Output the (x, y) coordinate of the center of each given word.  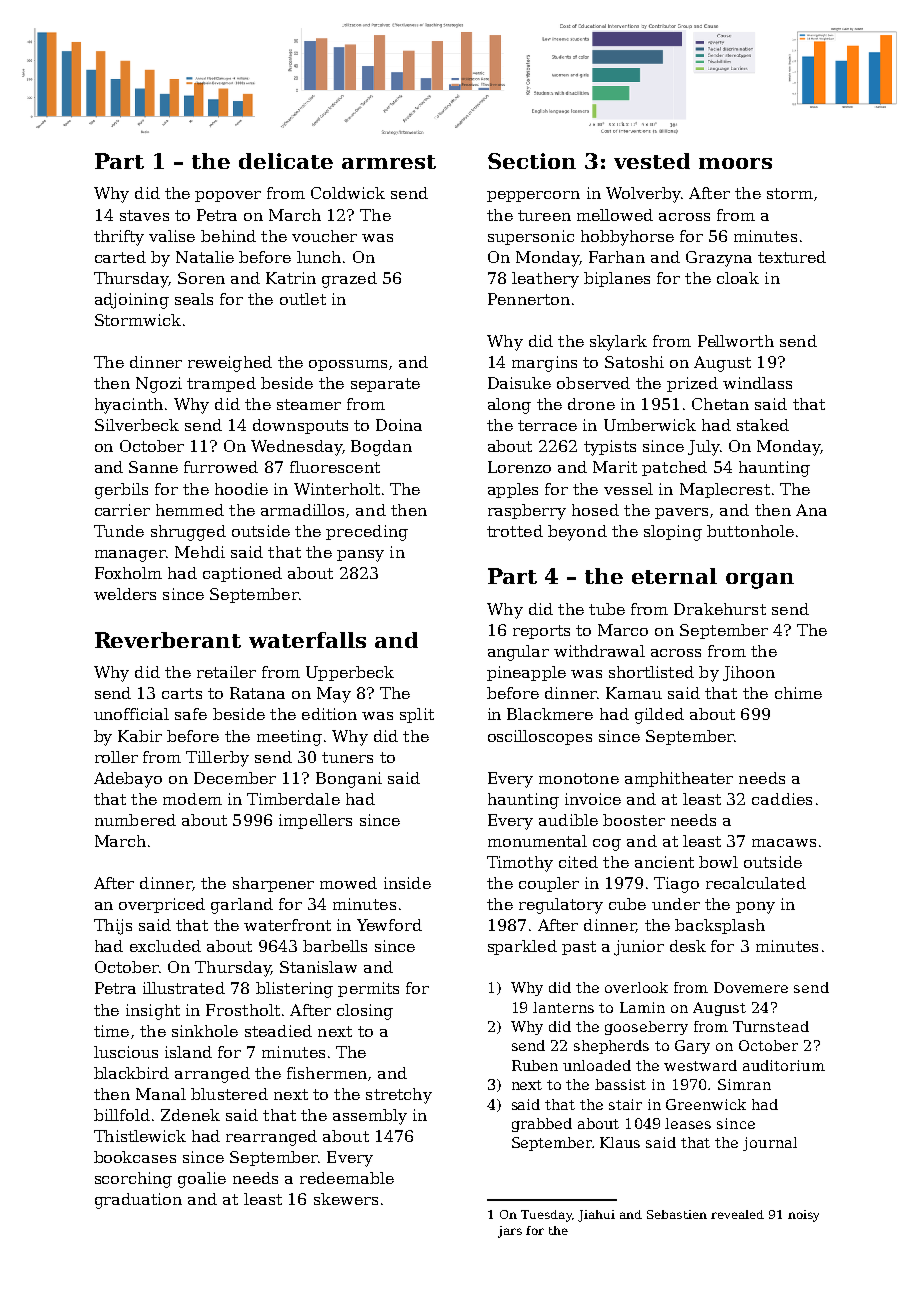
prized (692, 384)
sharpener (273, 884)
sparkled (522, 947)
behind (228, 236)
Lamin (642, 1007)
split (417, 715)
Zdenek (190, 1115)
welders (125, 594)
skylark (618, 343)
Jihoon (749, 673)
